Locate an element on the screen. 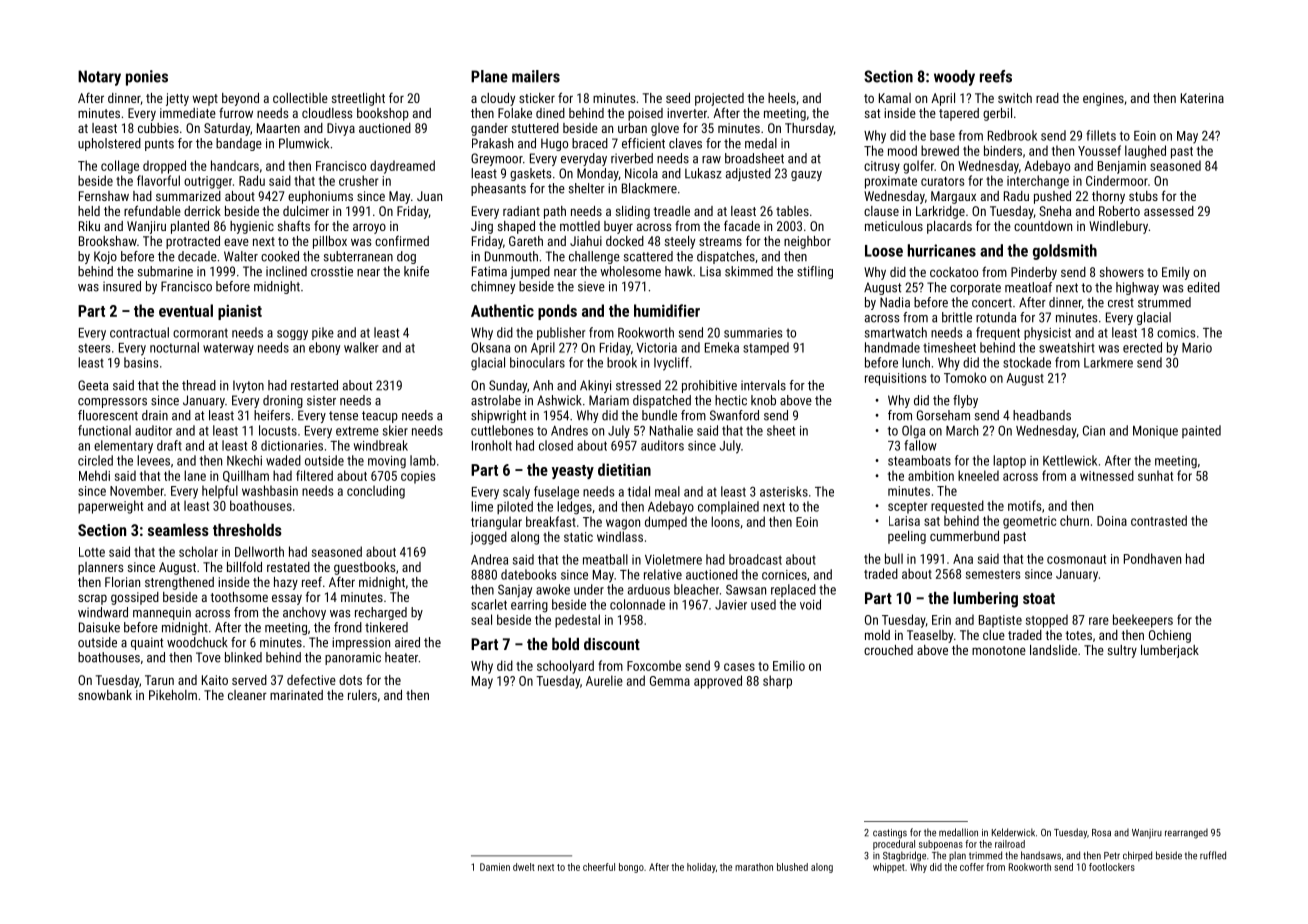  hazy is located at coordinates (286, 583).
